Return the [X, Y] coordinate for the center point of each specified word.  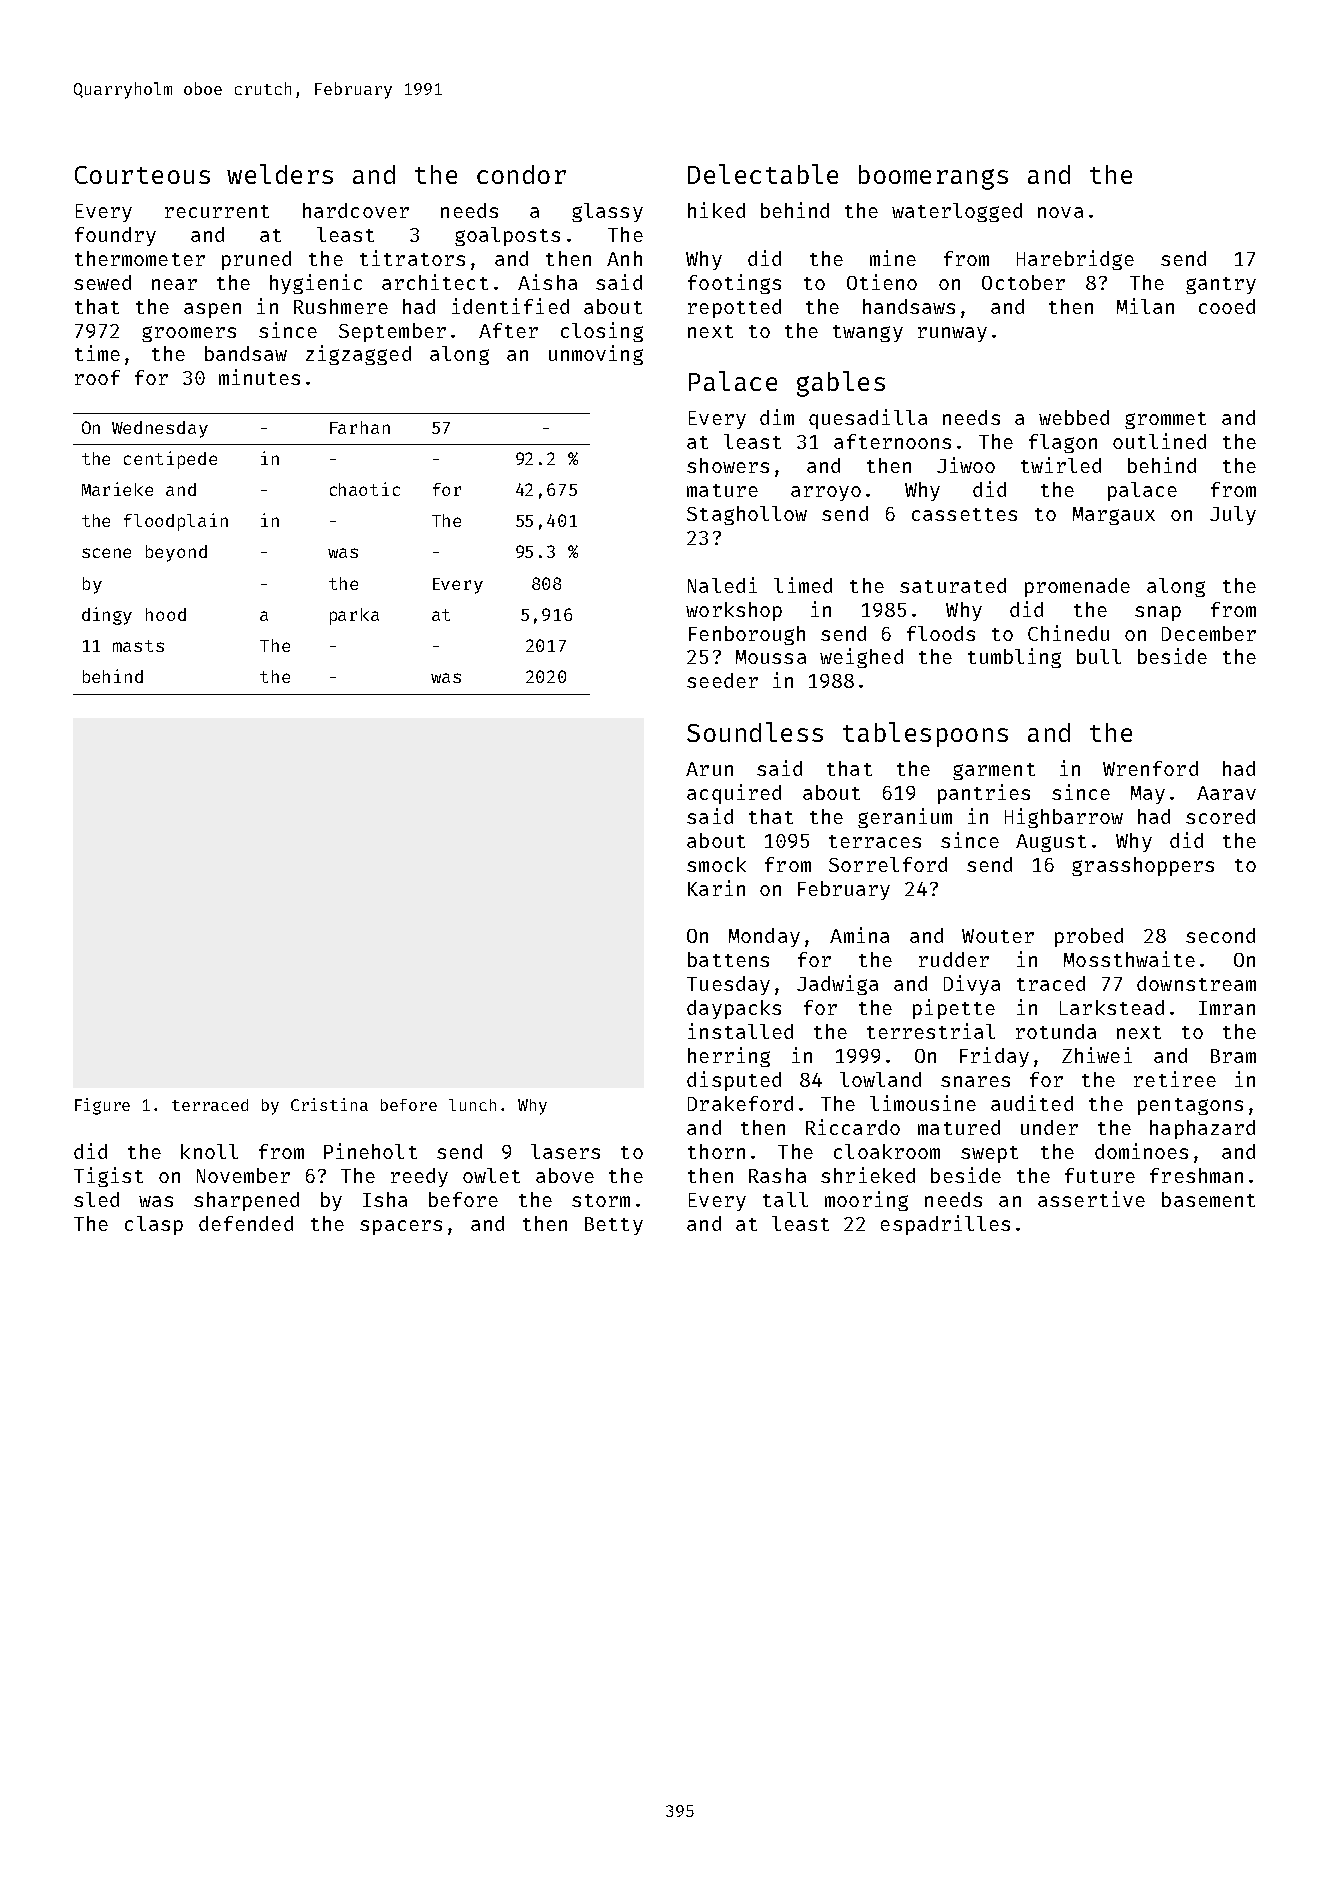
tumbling [1014, 658]
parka [354, 616]
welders [280, 174]
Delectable [763, 174]
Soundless [755, 732]
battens [728, 959]
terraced [210, 1105]
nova [1060, 212]
